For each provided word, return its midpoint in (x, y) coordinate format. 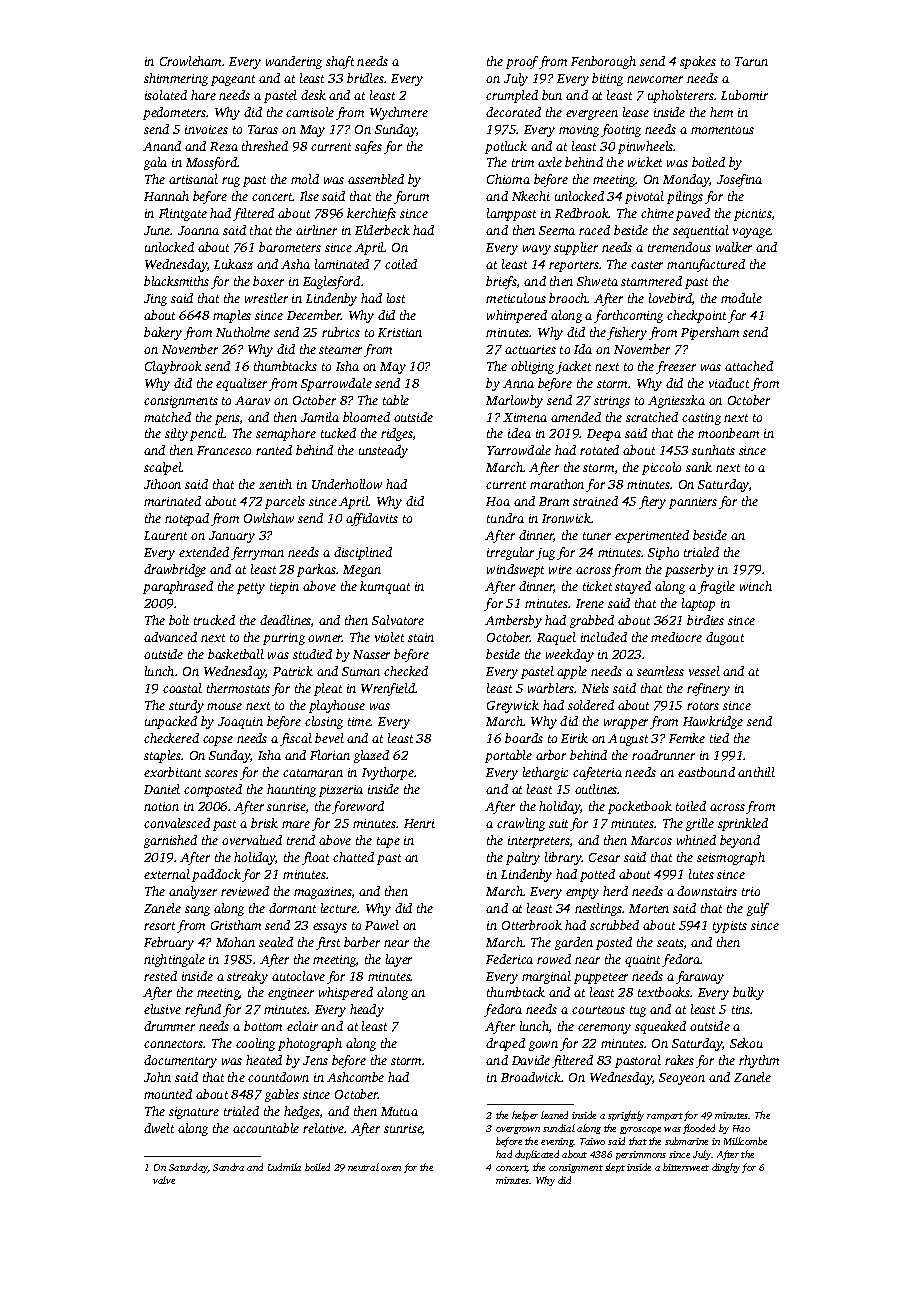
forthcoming (628, 316)
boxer (268, 281)
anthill (756, 772)
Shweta (597, 281)
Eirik (574, 738)
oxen (391, 1168)
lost (396, 298)
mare (296, 824)
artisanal (193, 179)
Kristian (400, 332)
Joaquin (240, 723)
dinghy (726, 1168)
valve (164, 1180)
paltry (523, 858)
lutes (701, 874)
